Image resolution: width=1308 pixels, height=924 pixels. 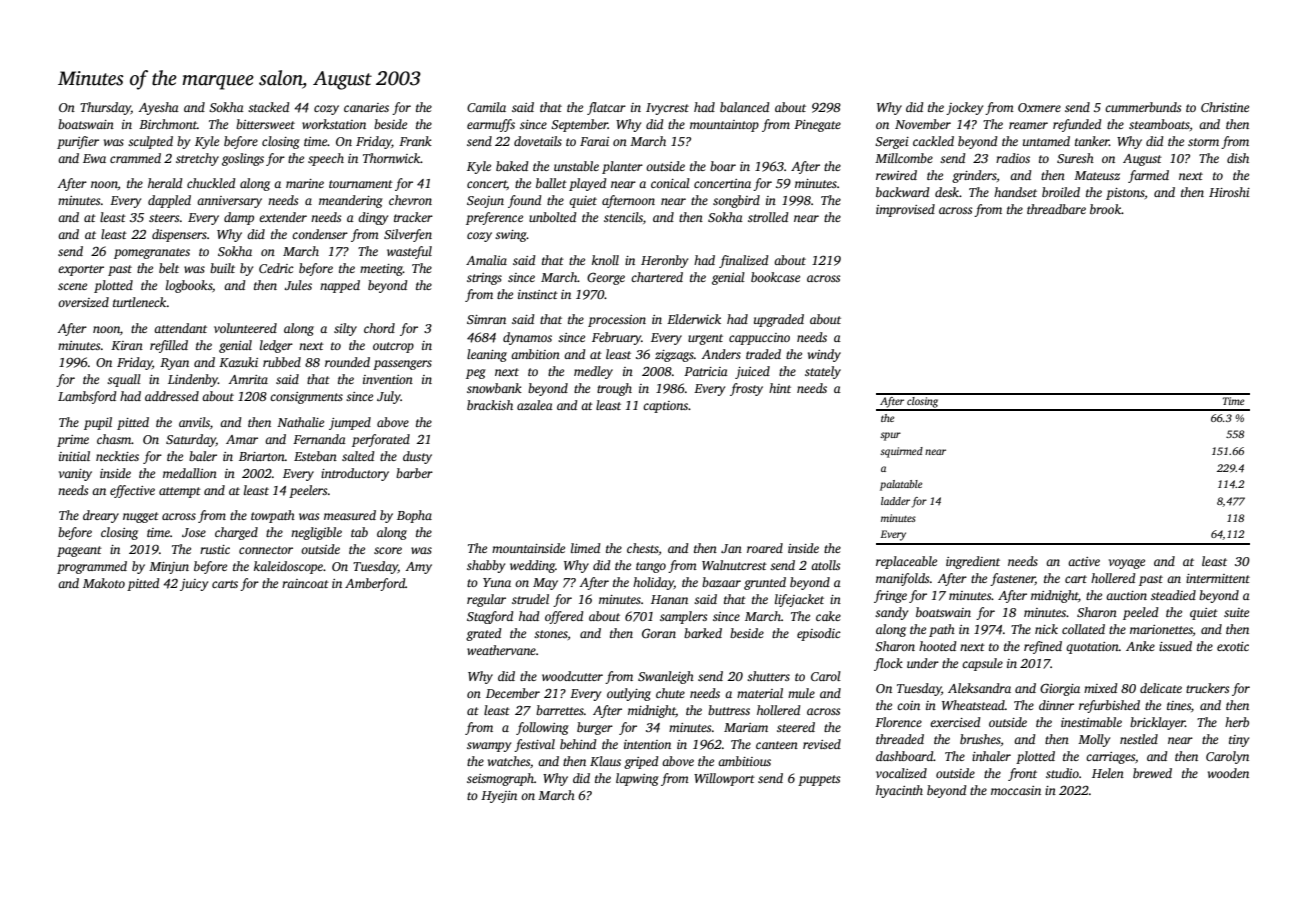 What do you see at coordinates (579, 125) in the page?
I see `September` at bounding box center [579, 125].
